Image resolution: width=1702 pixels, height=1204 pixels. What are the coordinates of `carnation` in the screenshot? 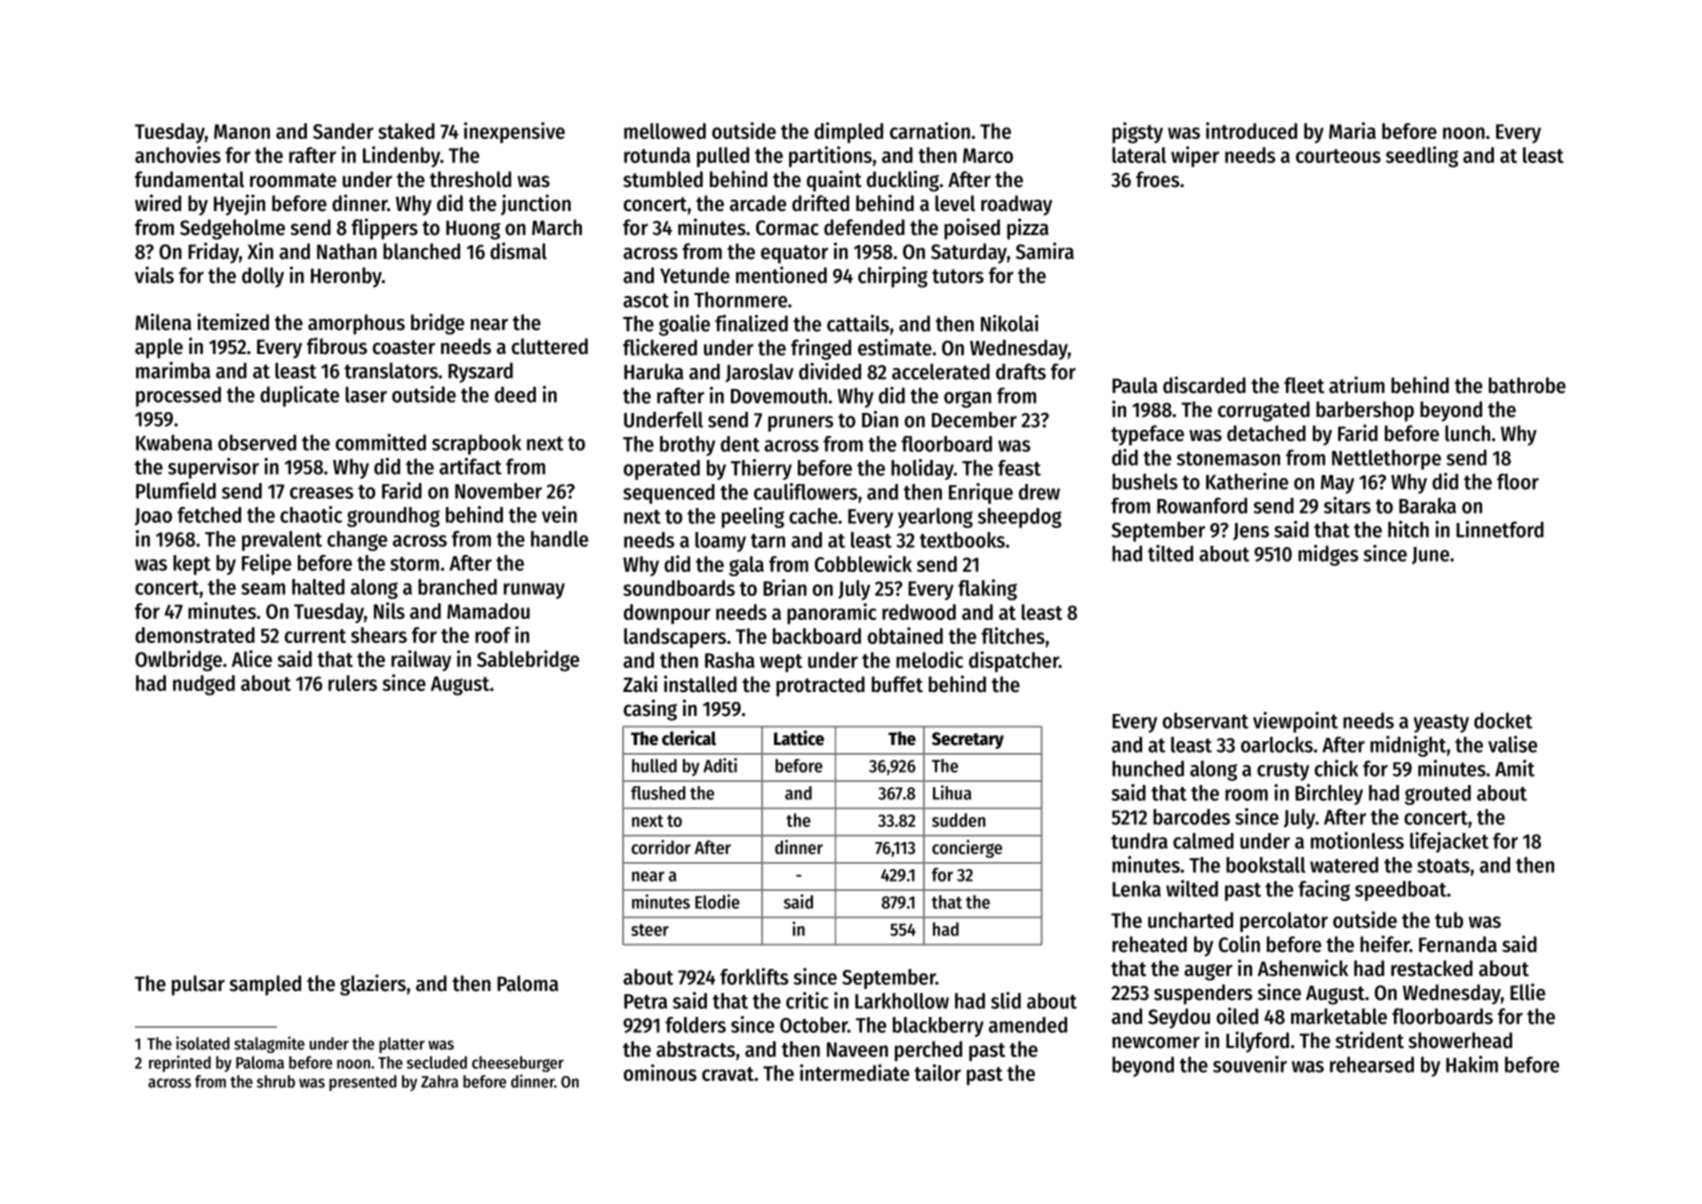 It's located at (930, 130).
